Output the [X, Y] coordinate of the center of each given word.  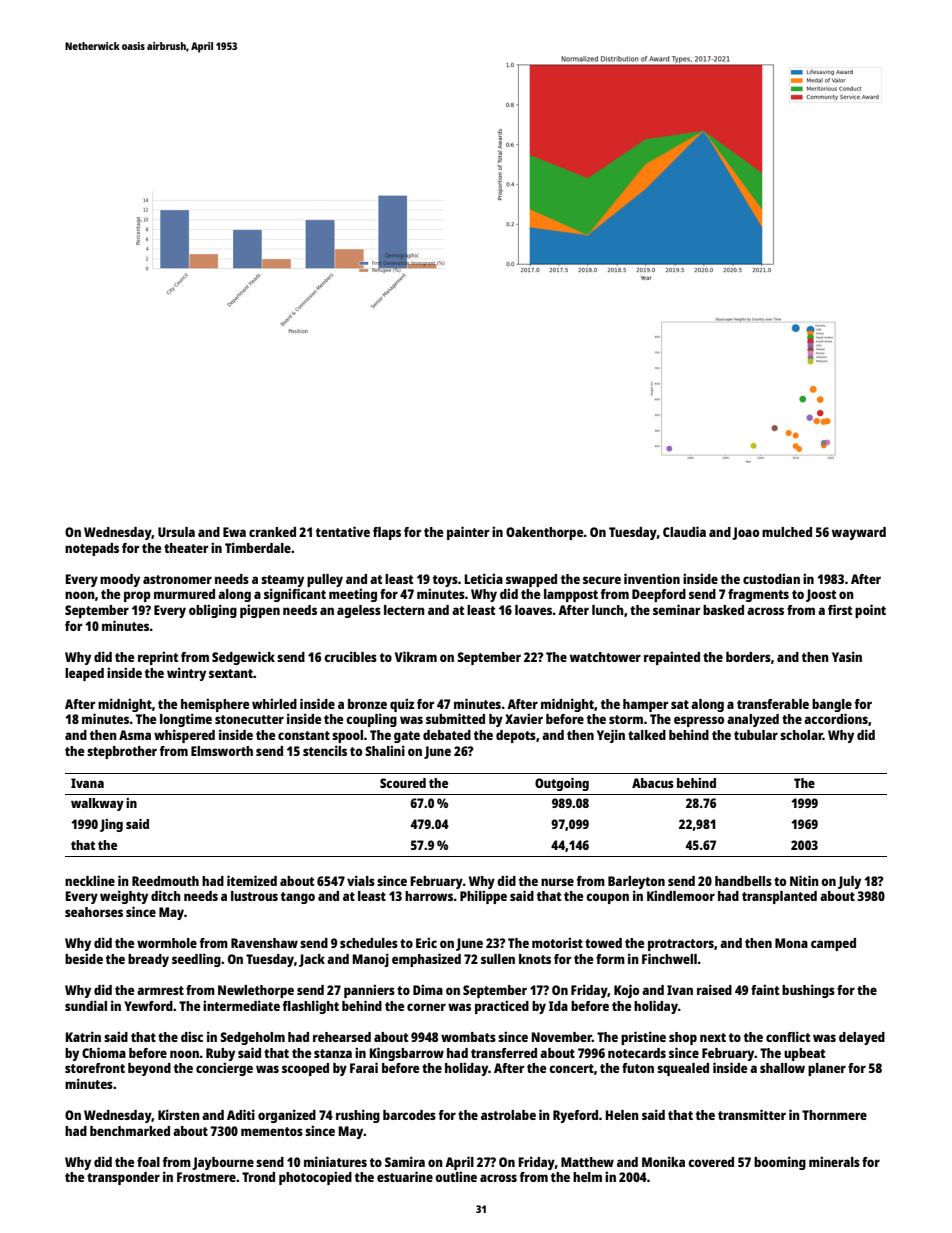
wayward [859, 533]
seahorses [94, 912]
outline [456, 1176]
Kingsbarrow [406, 1054]
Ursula [176, 532]
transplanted [779, 897]
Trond [258, 1177]
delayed [862, 1038]
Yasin [847, 656]
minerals [834, 1161]
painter [468, 533]
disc [192, 1036]
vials [361, 880]
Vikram [416, 656]
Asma [135, 735]
